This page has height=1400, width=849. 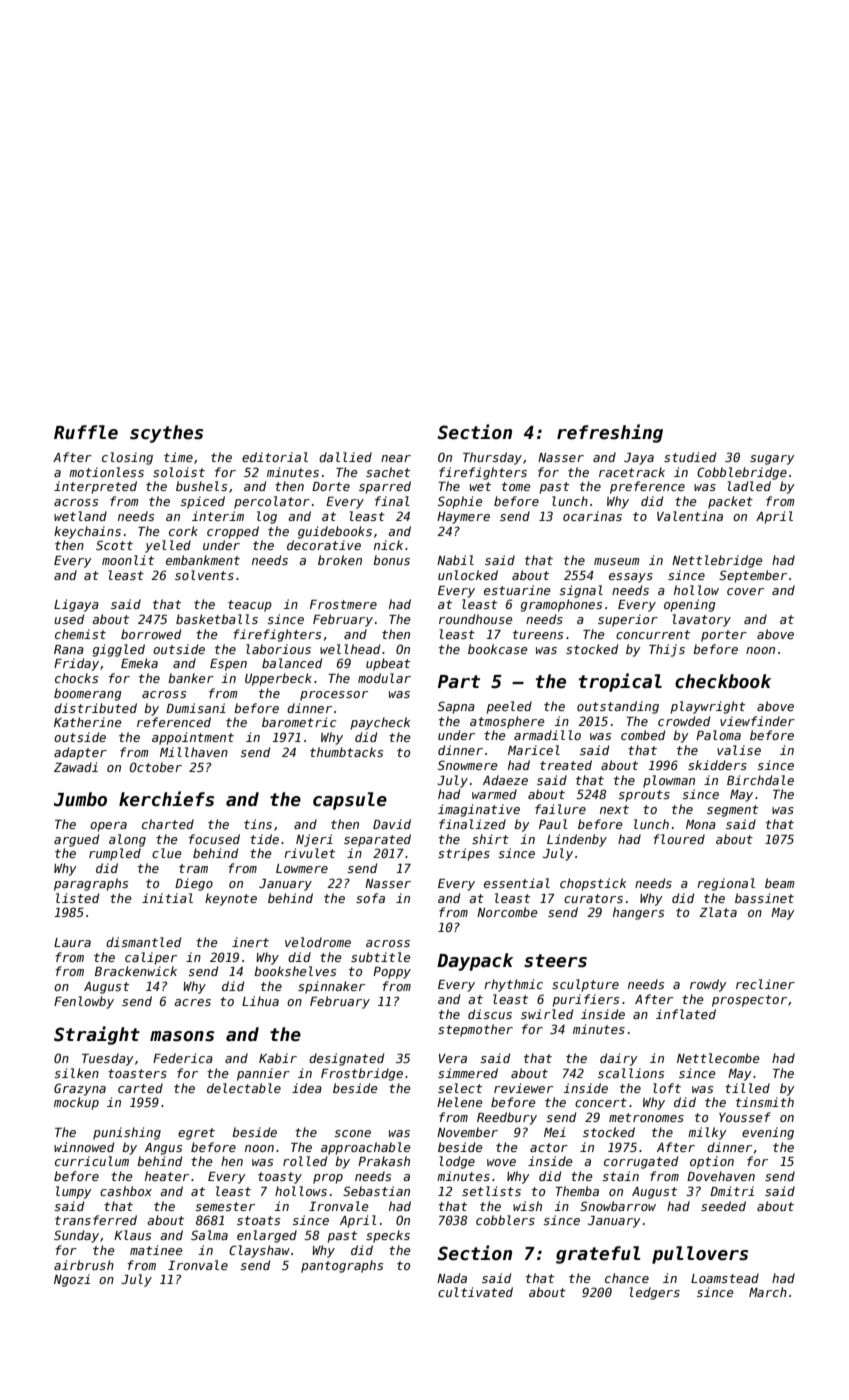 What do you see at coordinates (231, 899) in the page?
I see `keynote` at bounding box center [231, 899].
